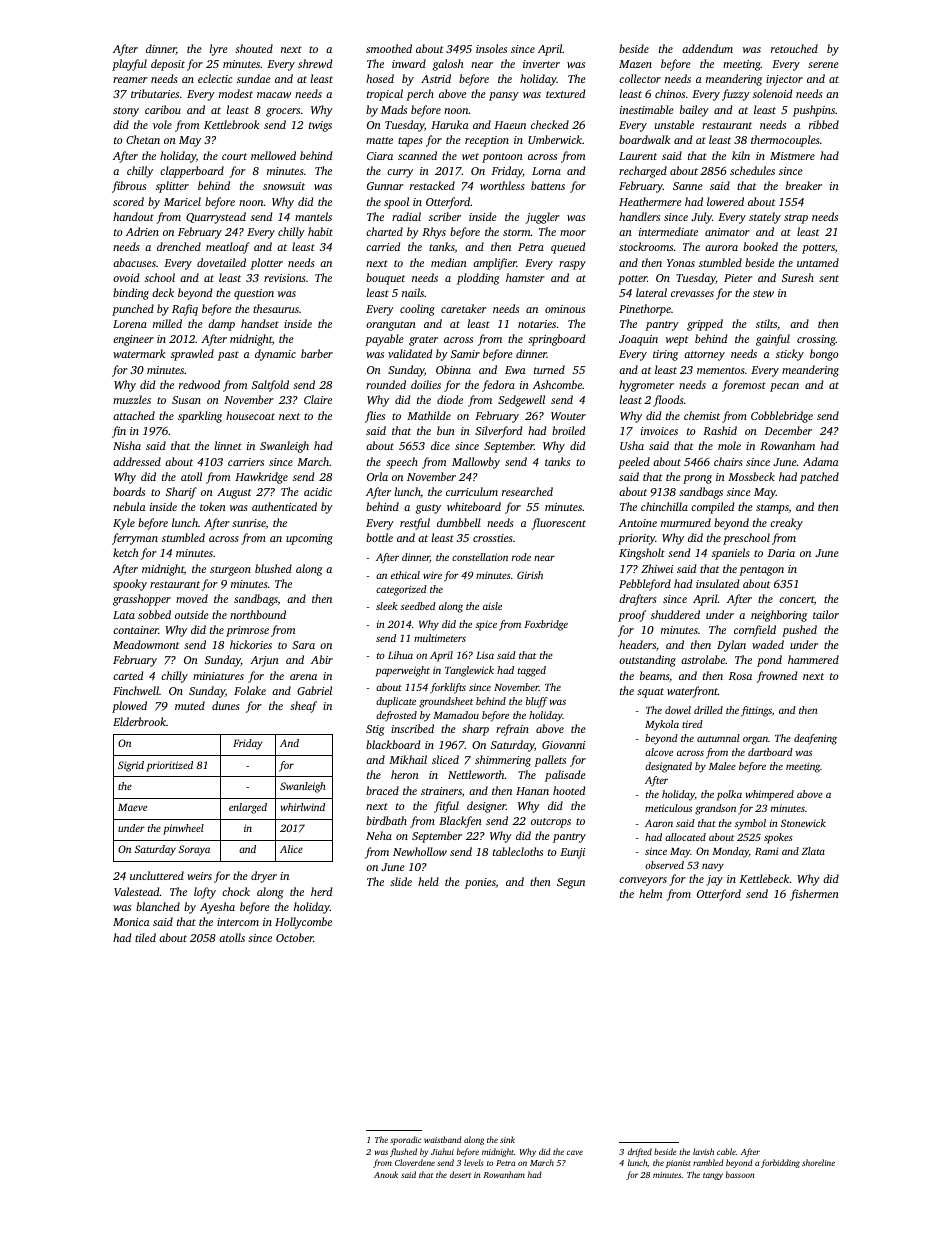 The width and height of the image is (952, 1233). What do you see at coordinates (487, 141) in the image?
I see `reception` at bounding box center [487, 141].
